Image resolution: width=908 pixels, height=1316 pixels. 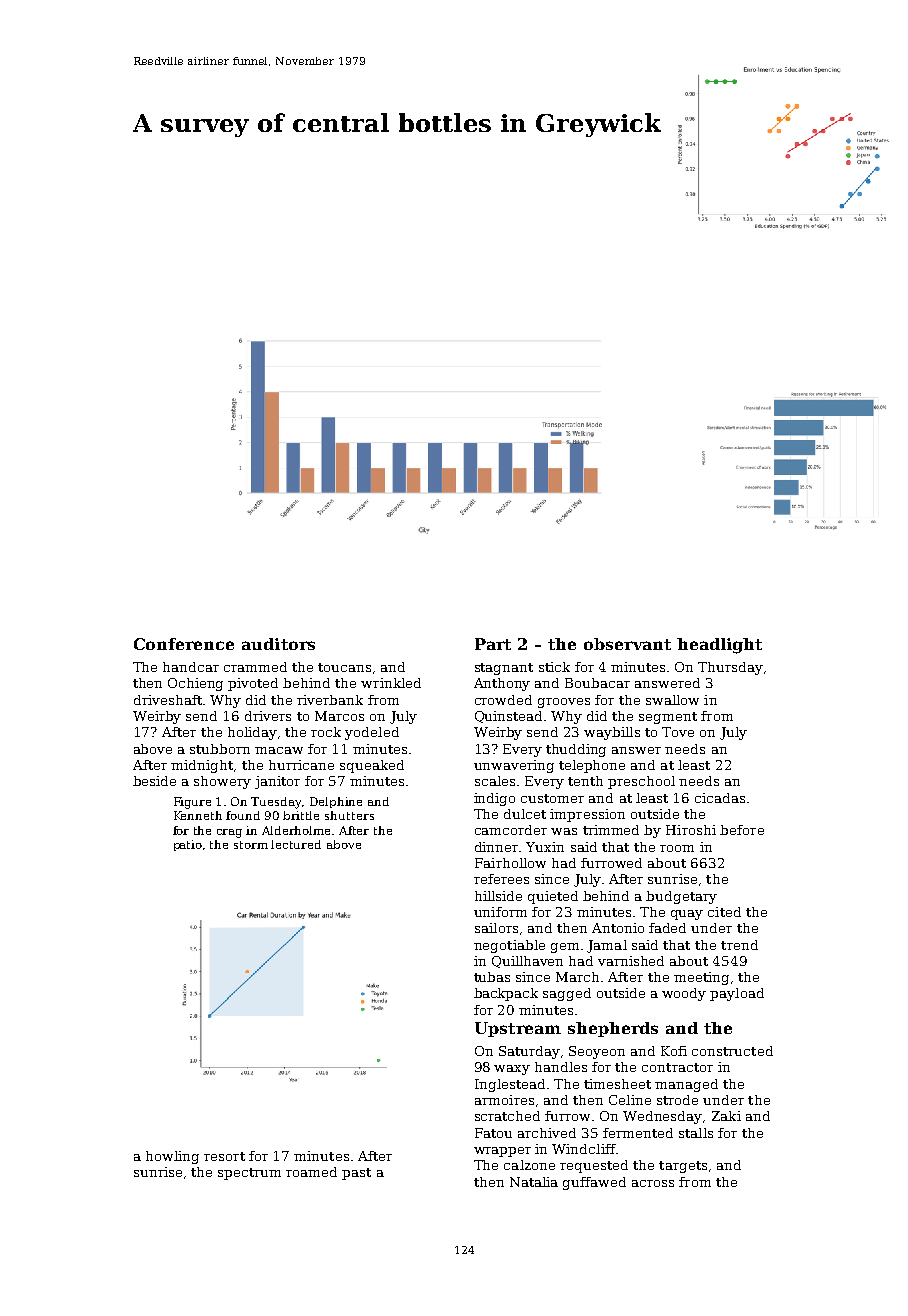 What do you see at coordinates (330, 700) in the screenshot?
I see `riverbank` at bounding box center [330, 700].
